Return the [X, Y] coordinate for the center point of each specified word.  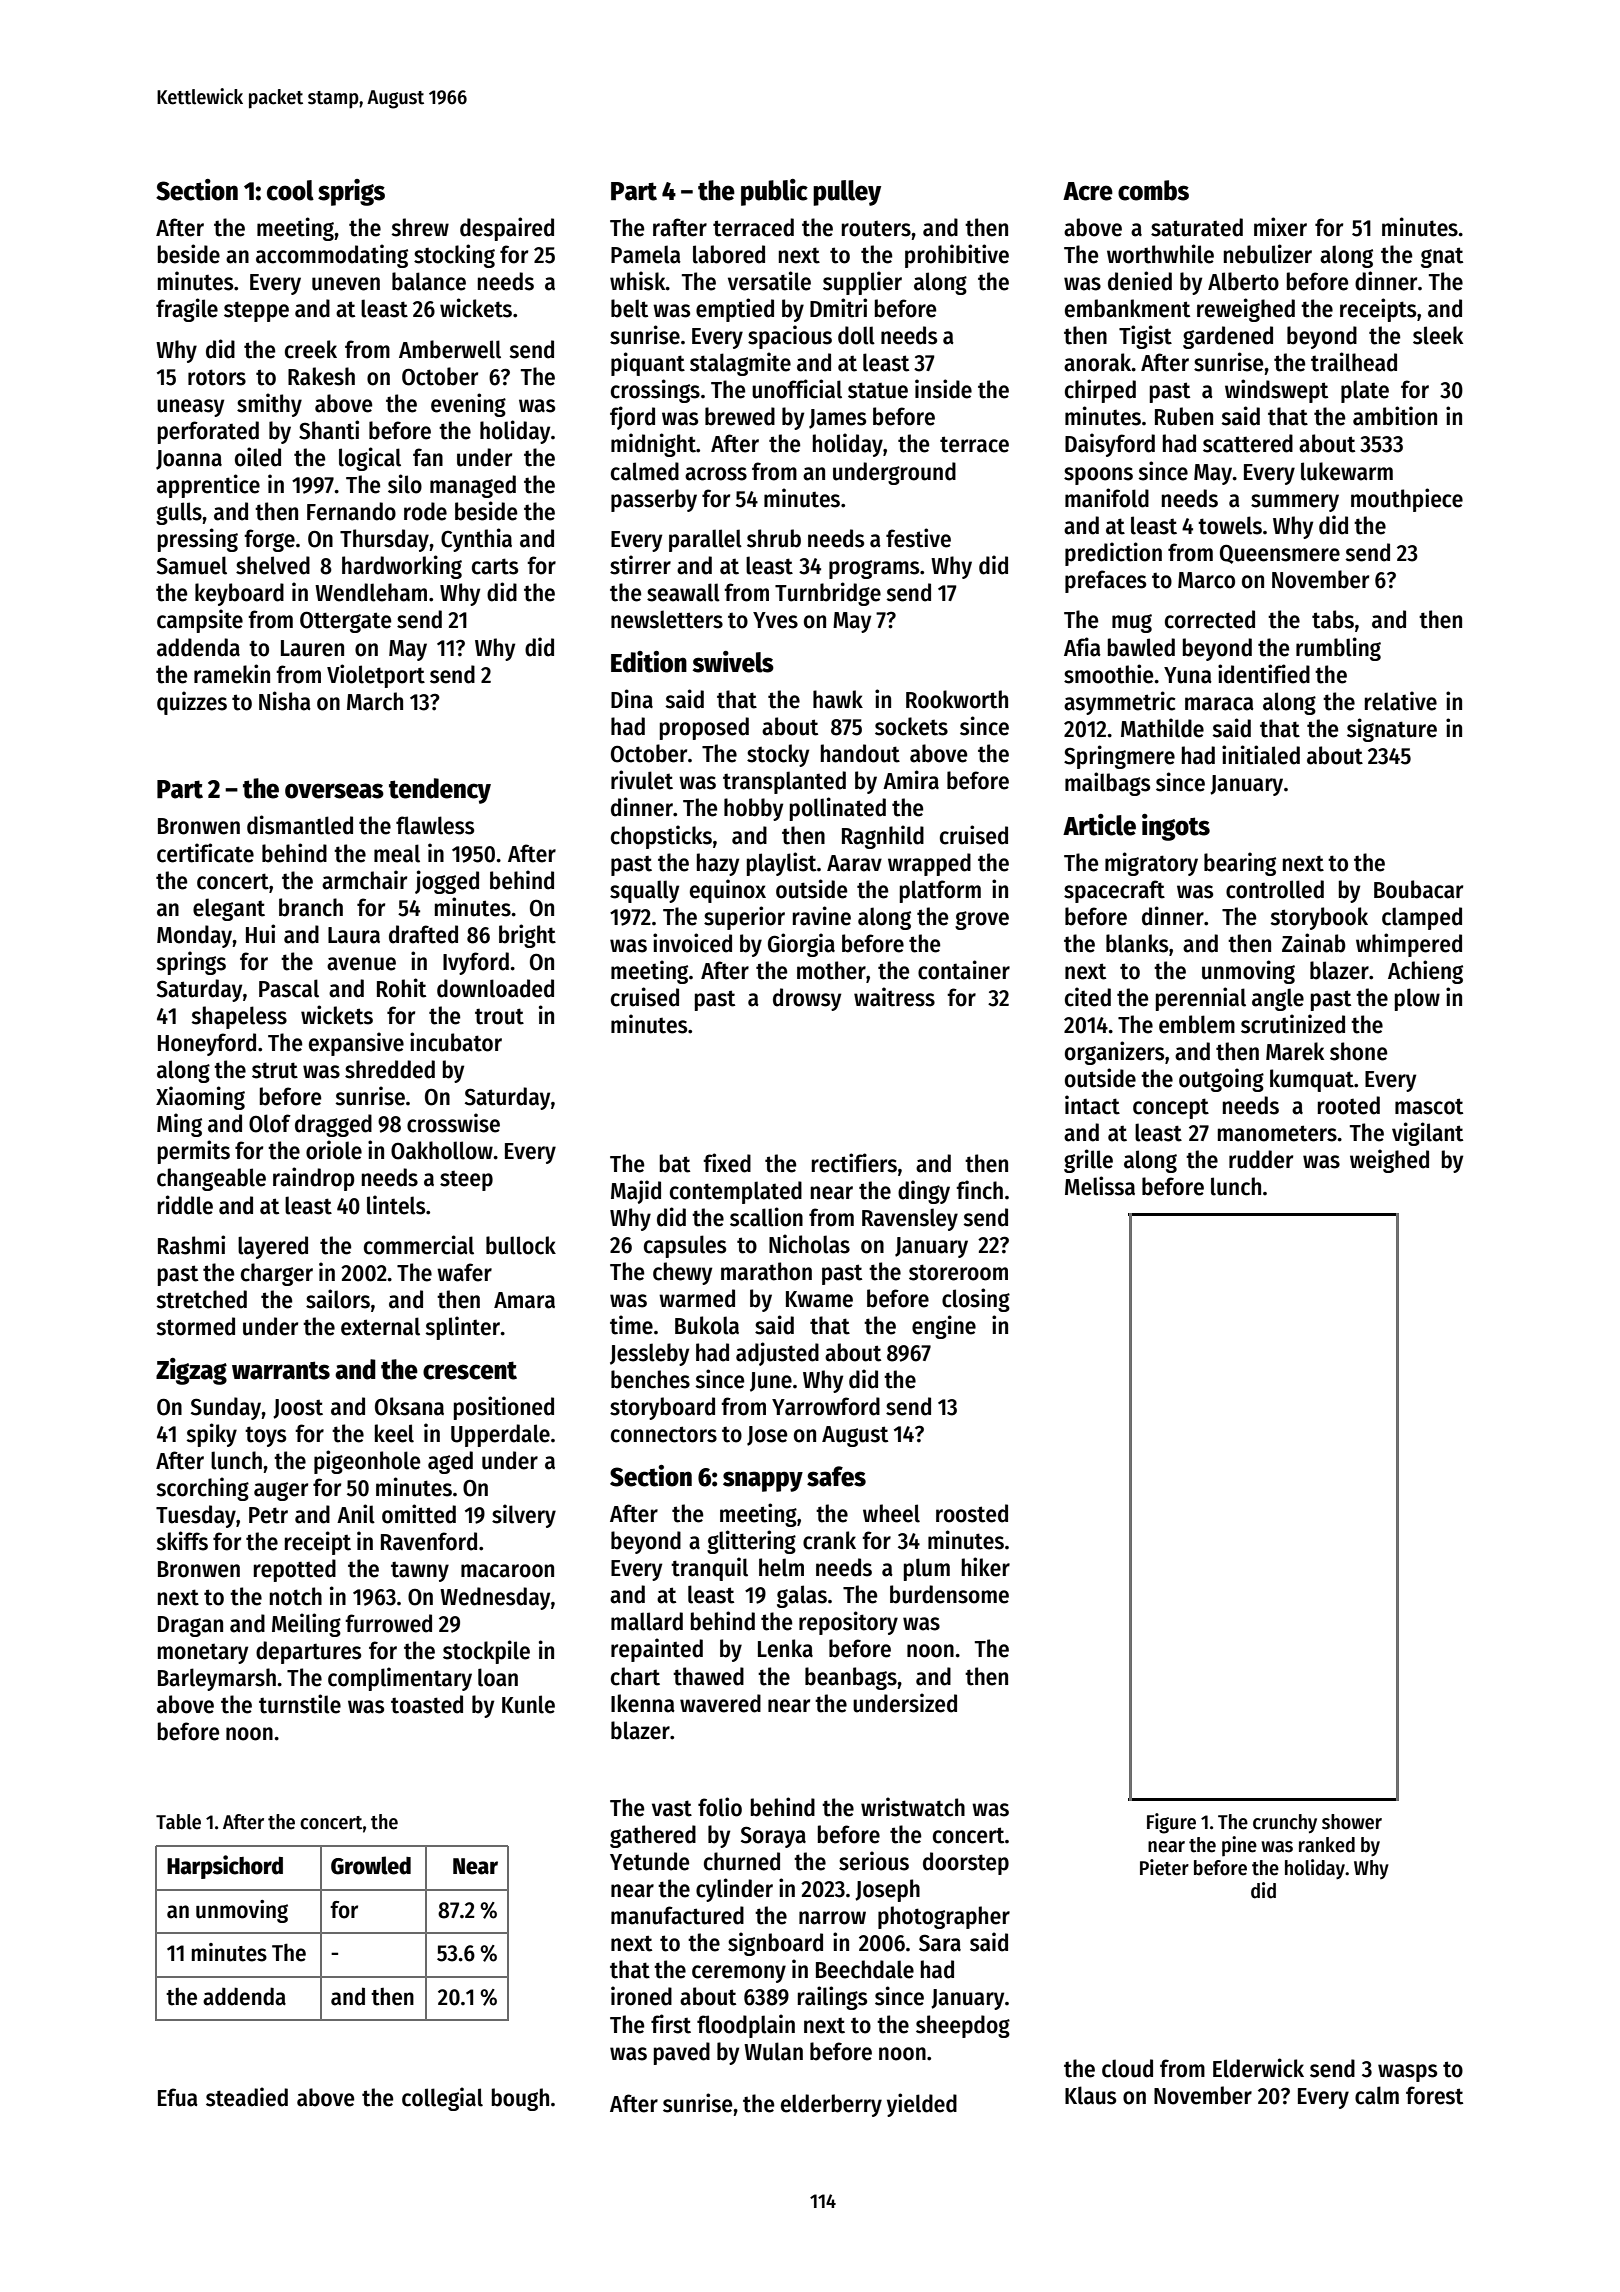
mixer [1280, 227]
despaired [507, 229]
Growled [371, 1865]
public [774, 192]
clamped [1422, 918]
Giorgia [801, 945]
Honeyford [207, 1044]
